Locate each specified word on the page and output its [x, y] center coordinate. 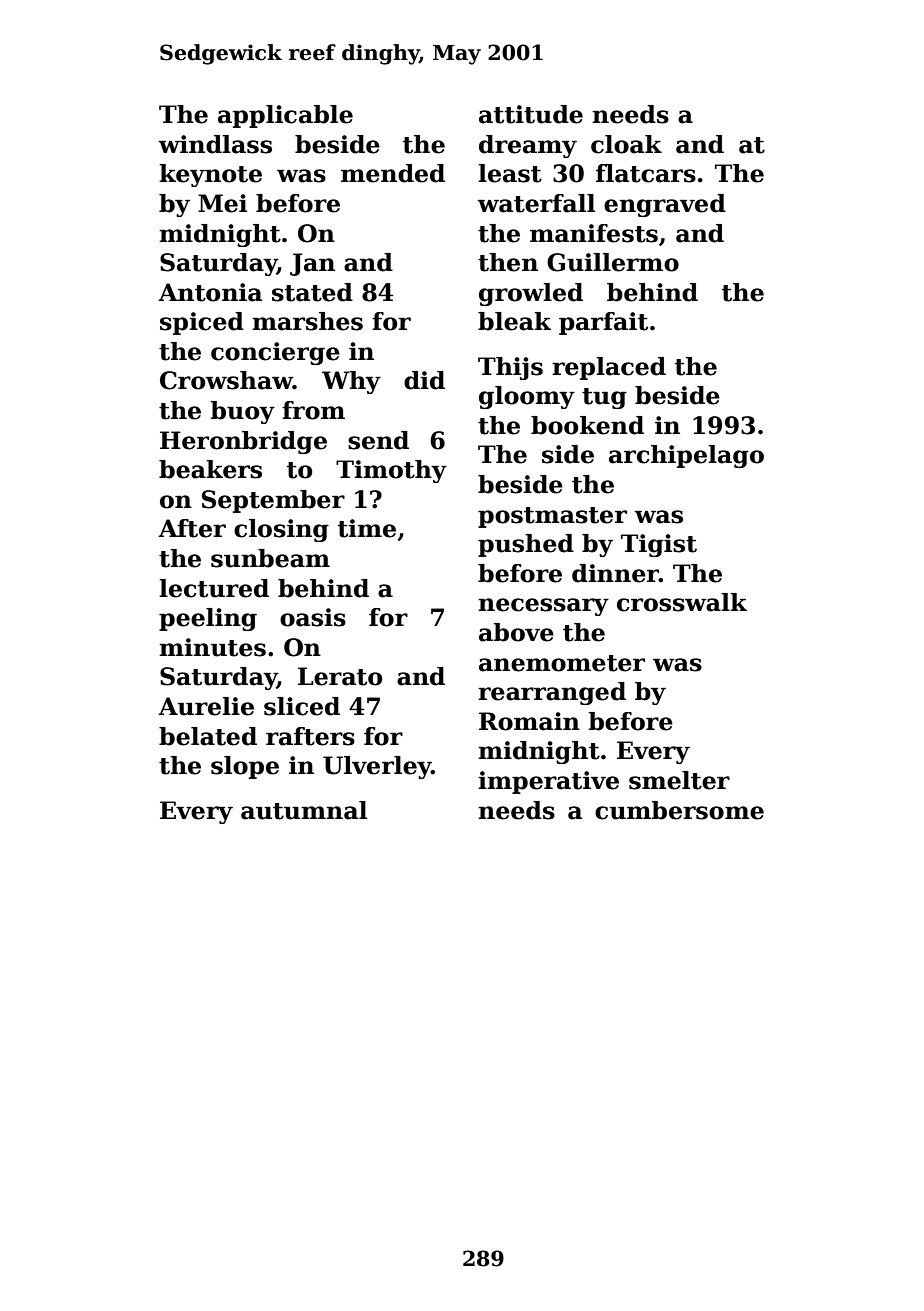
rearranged [552, 693]
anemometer [562, 663]
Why [351, 382]
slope [245, 767]
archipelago [686, 456]
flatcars [646, 173]
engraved [665, 205]
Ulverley [377, 767]
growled [531, 294]
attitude [531, 114]
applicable [285, 116]
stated [312, 292]
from [313, 410]
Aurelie [206, 706]
